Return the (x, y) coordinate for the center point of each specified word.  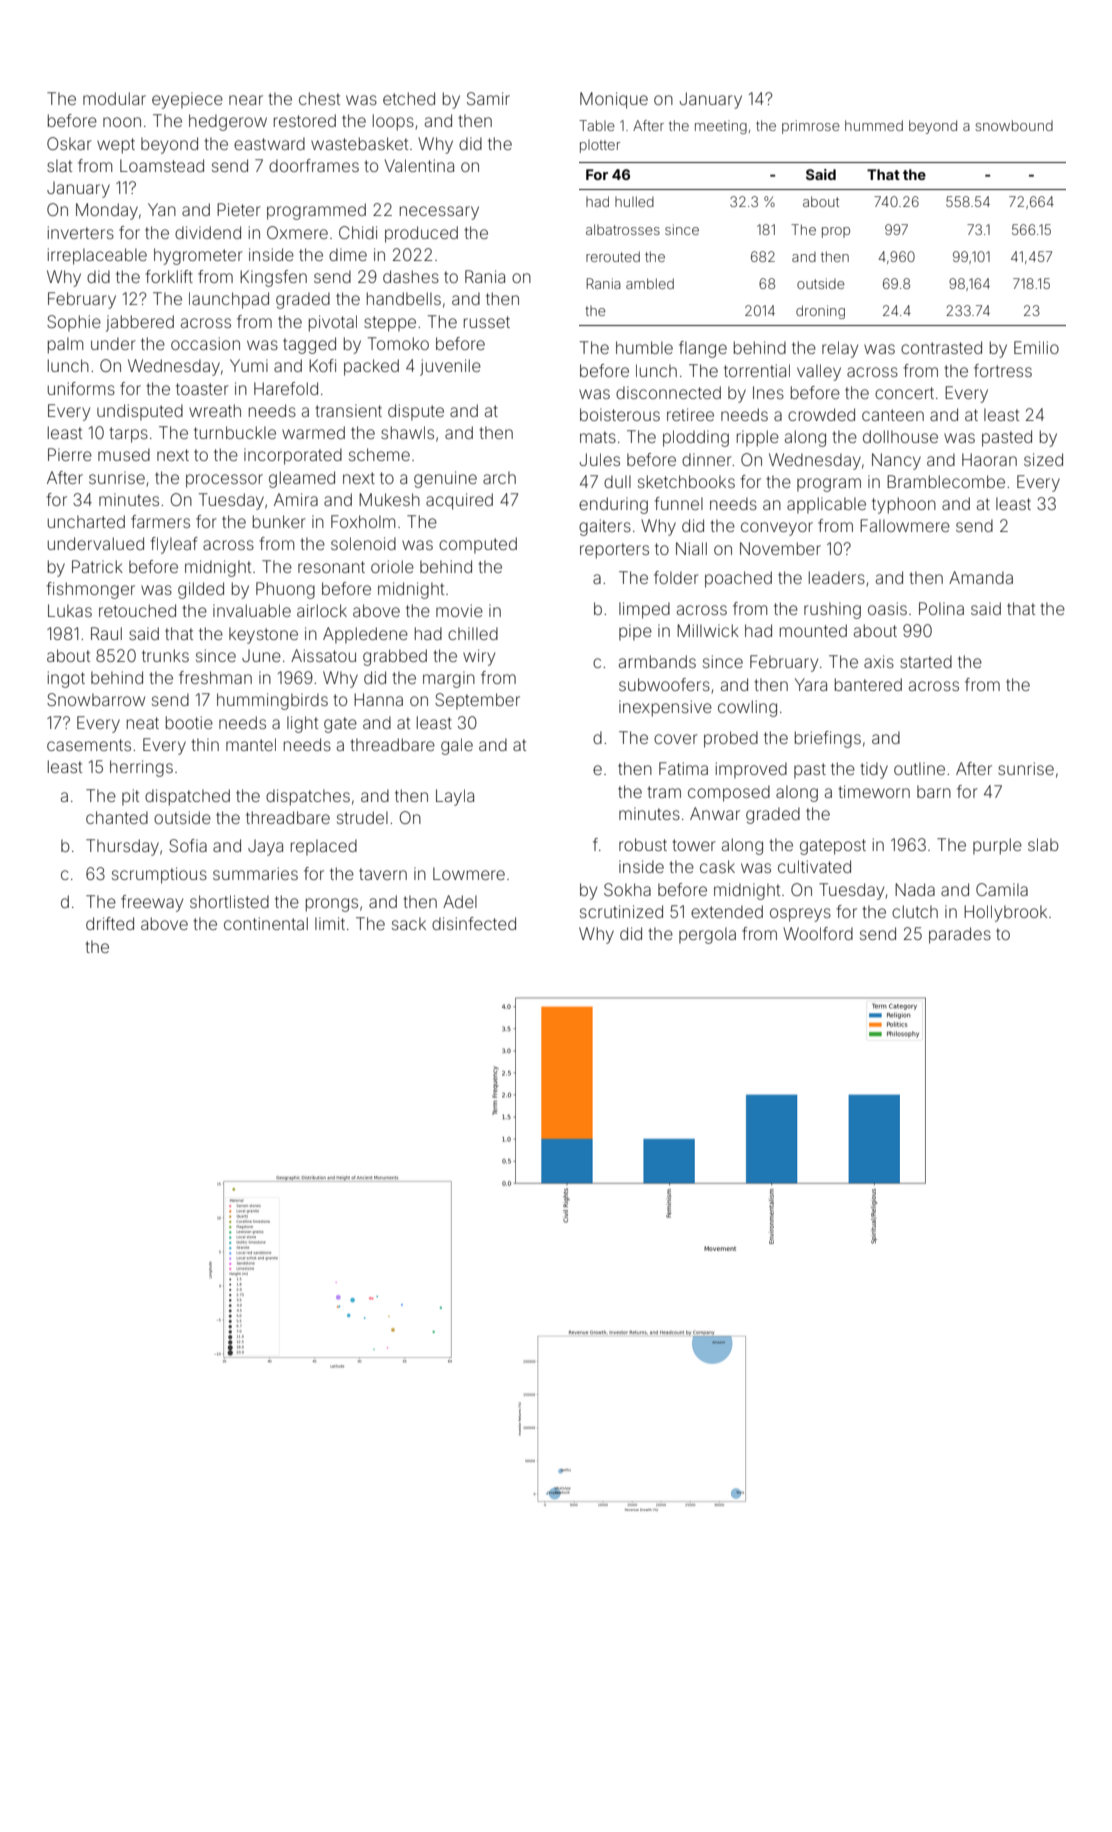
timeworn (874, 791)
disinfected (474, 923)
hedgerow (228, 122)
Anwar (715, 813)
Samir (488, 98)
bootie (189, 722)
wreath (215, 410)
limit (330, 923)
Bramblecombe (946, 481)
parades (960, 935)
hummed (874, 125)
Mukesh (389, 499)
